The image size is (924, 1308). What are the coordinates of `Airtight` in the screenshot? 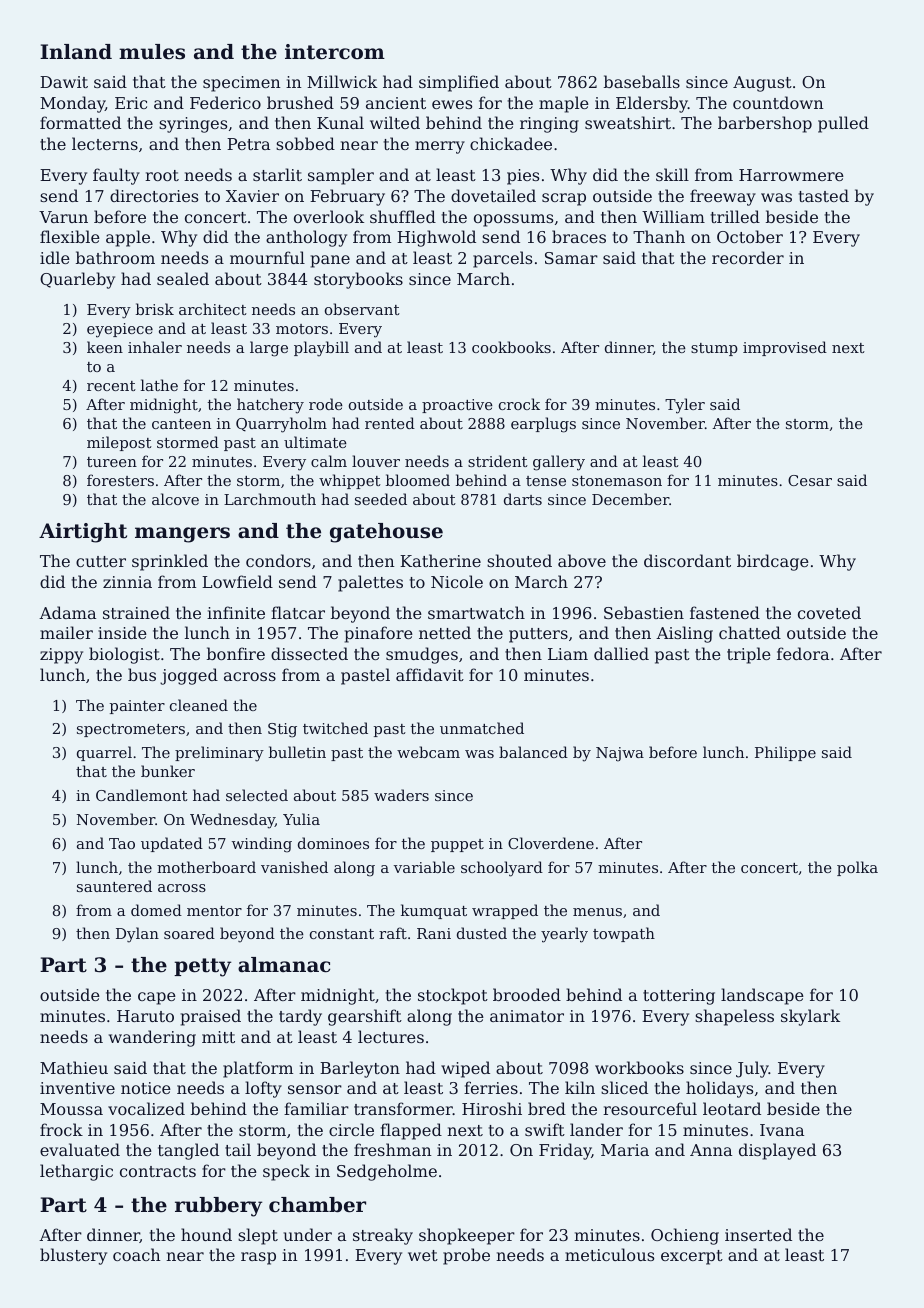 It's located at (83, 533).
